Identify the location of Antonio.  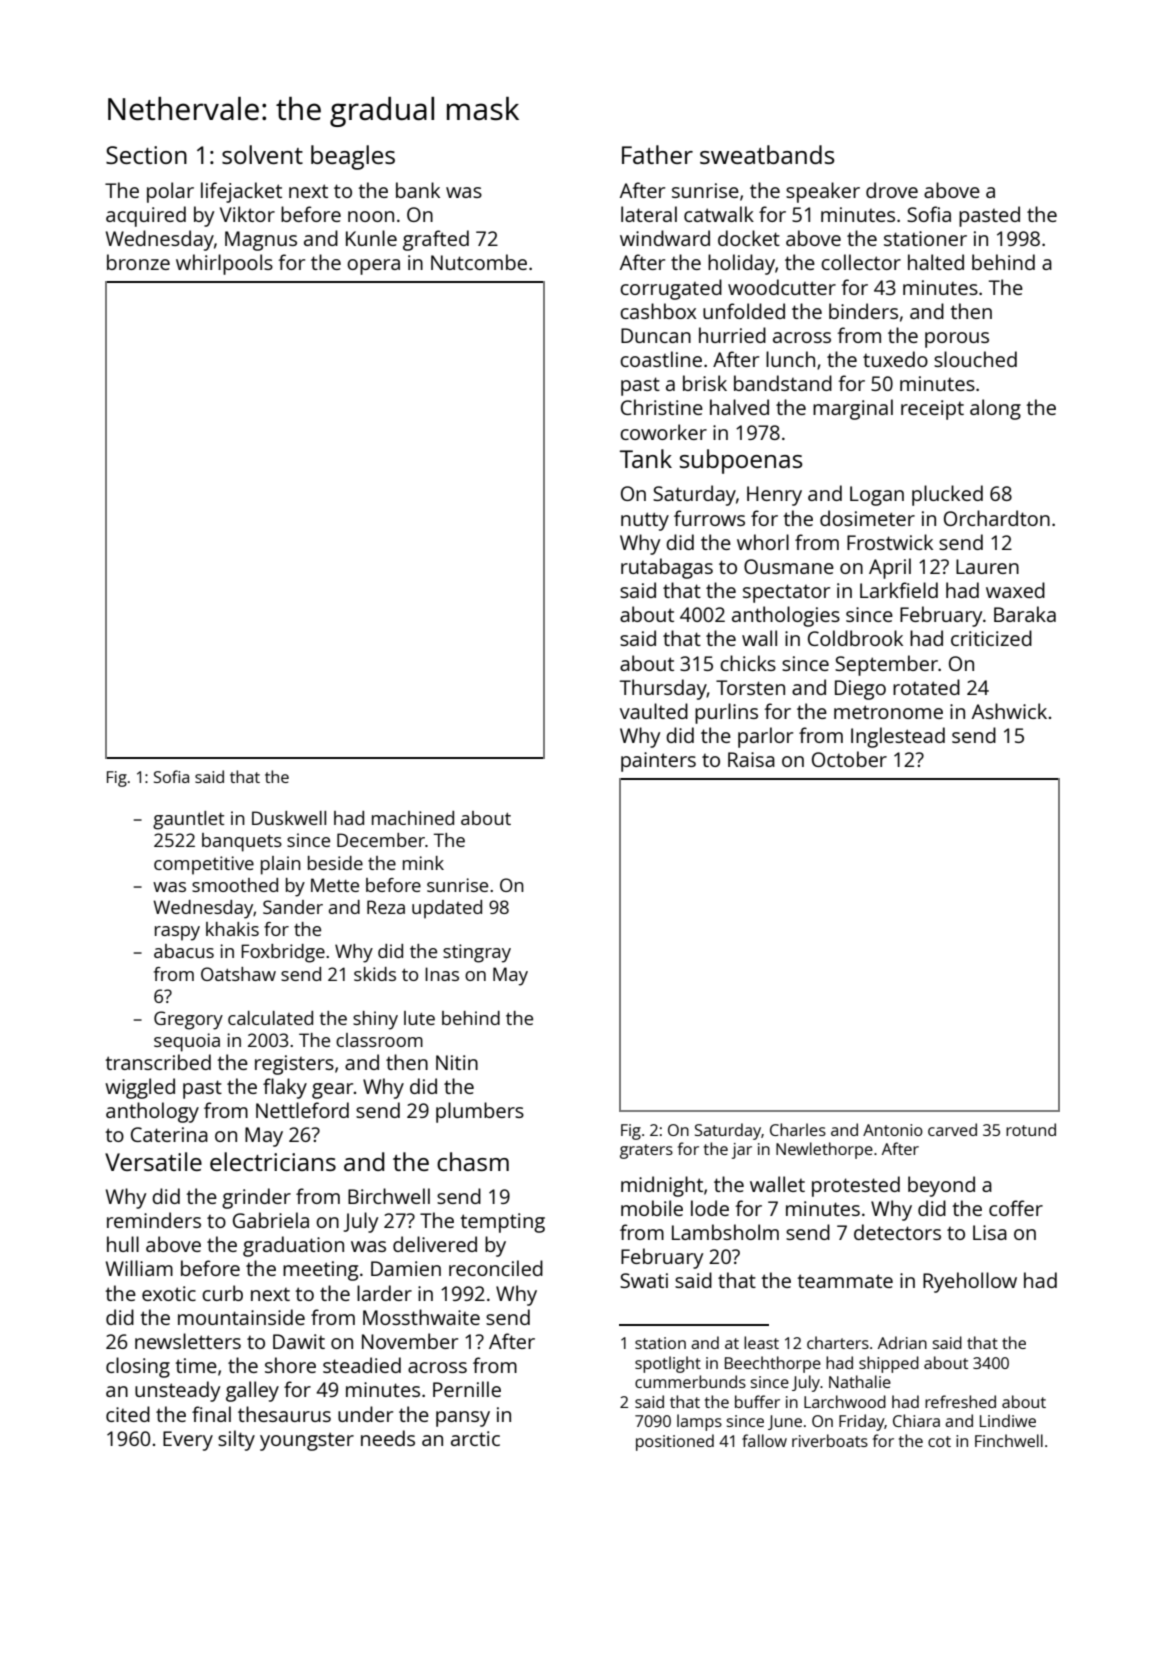
(893, 1130).
